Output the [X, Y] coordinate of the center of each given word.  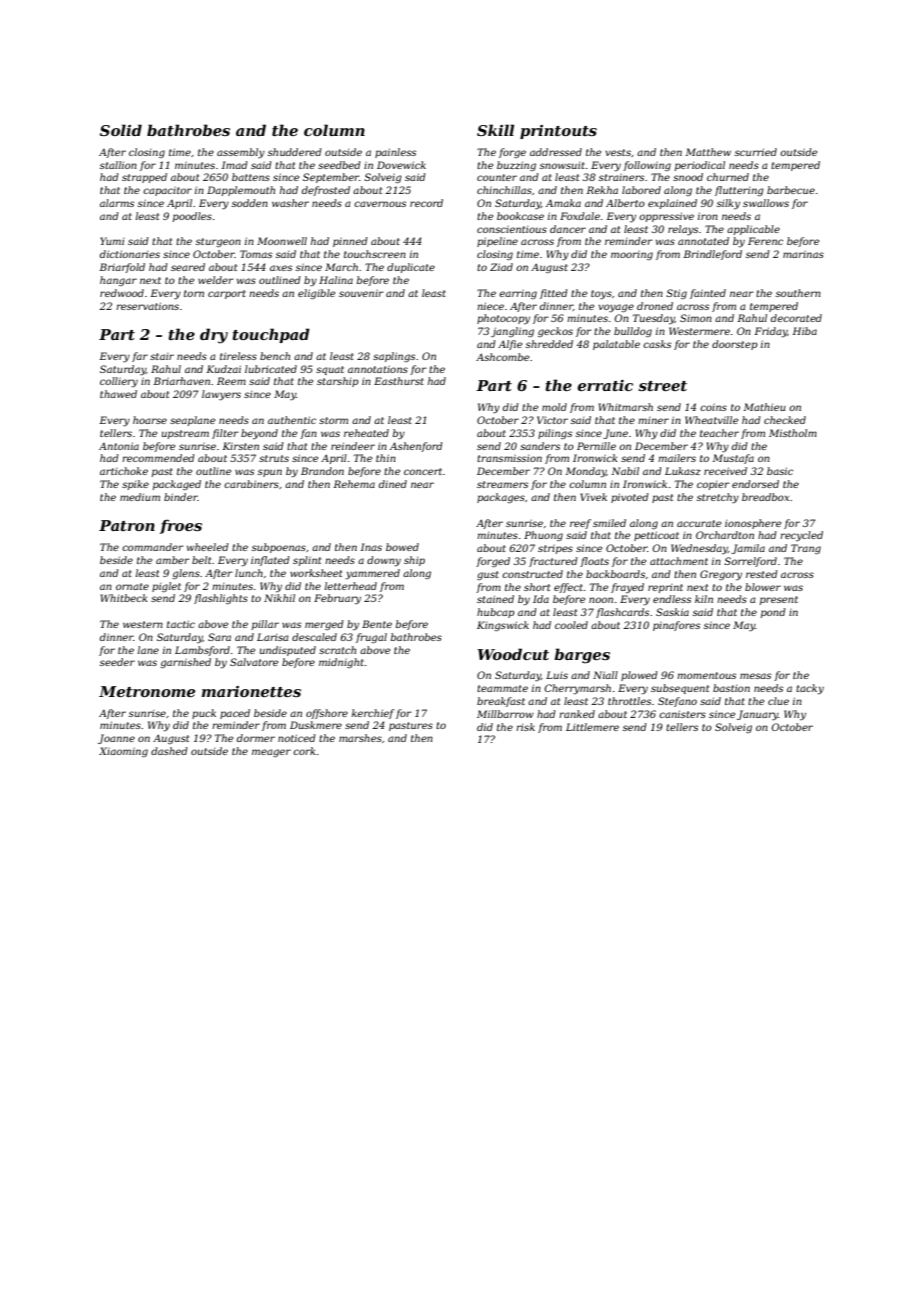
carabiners [251, 484]
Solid [121, 130]
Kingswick [503, 626]
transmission [509, 458]
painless [395, 153]
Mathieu [764, 407]
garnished [185, 663]
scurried [756, 152]
